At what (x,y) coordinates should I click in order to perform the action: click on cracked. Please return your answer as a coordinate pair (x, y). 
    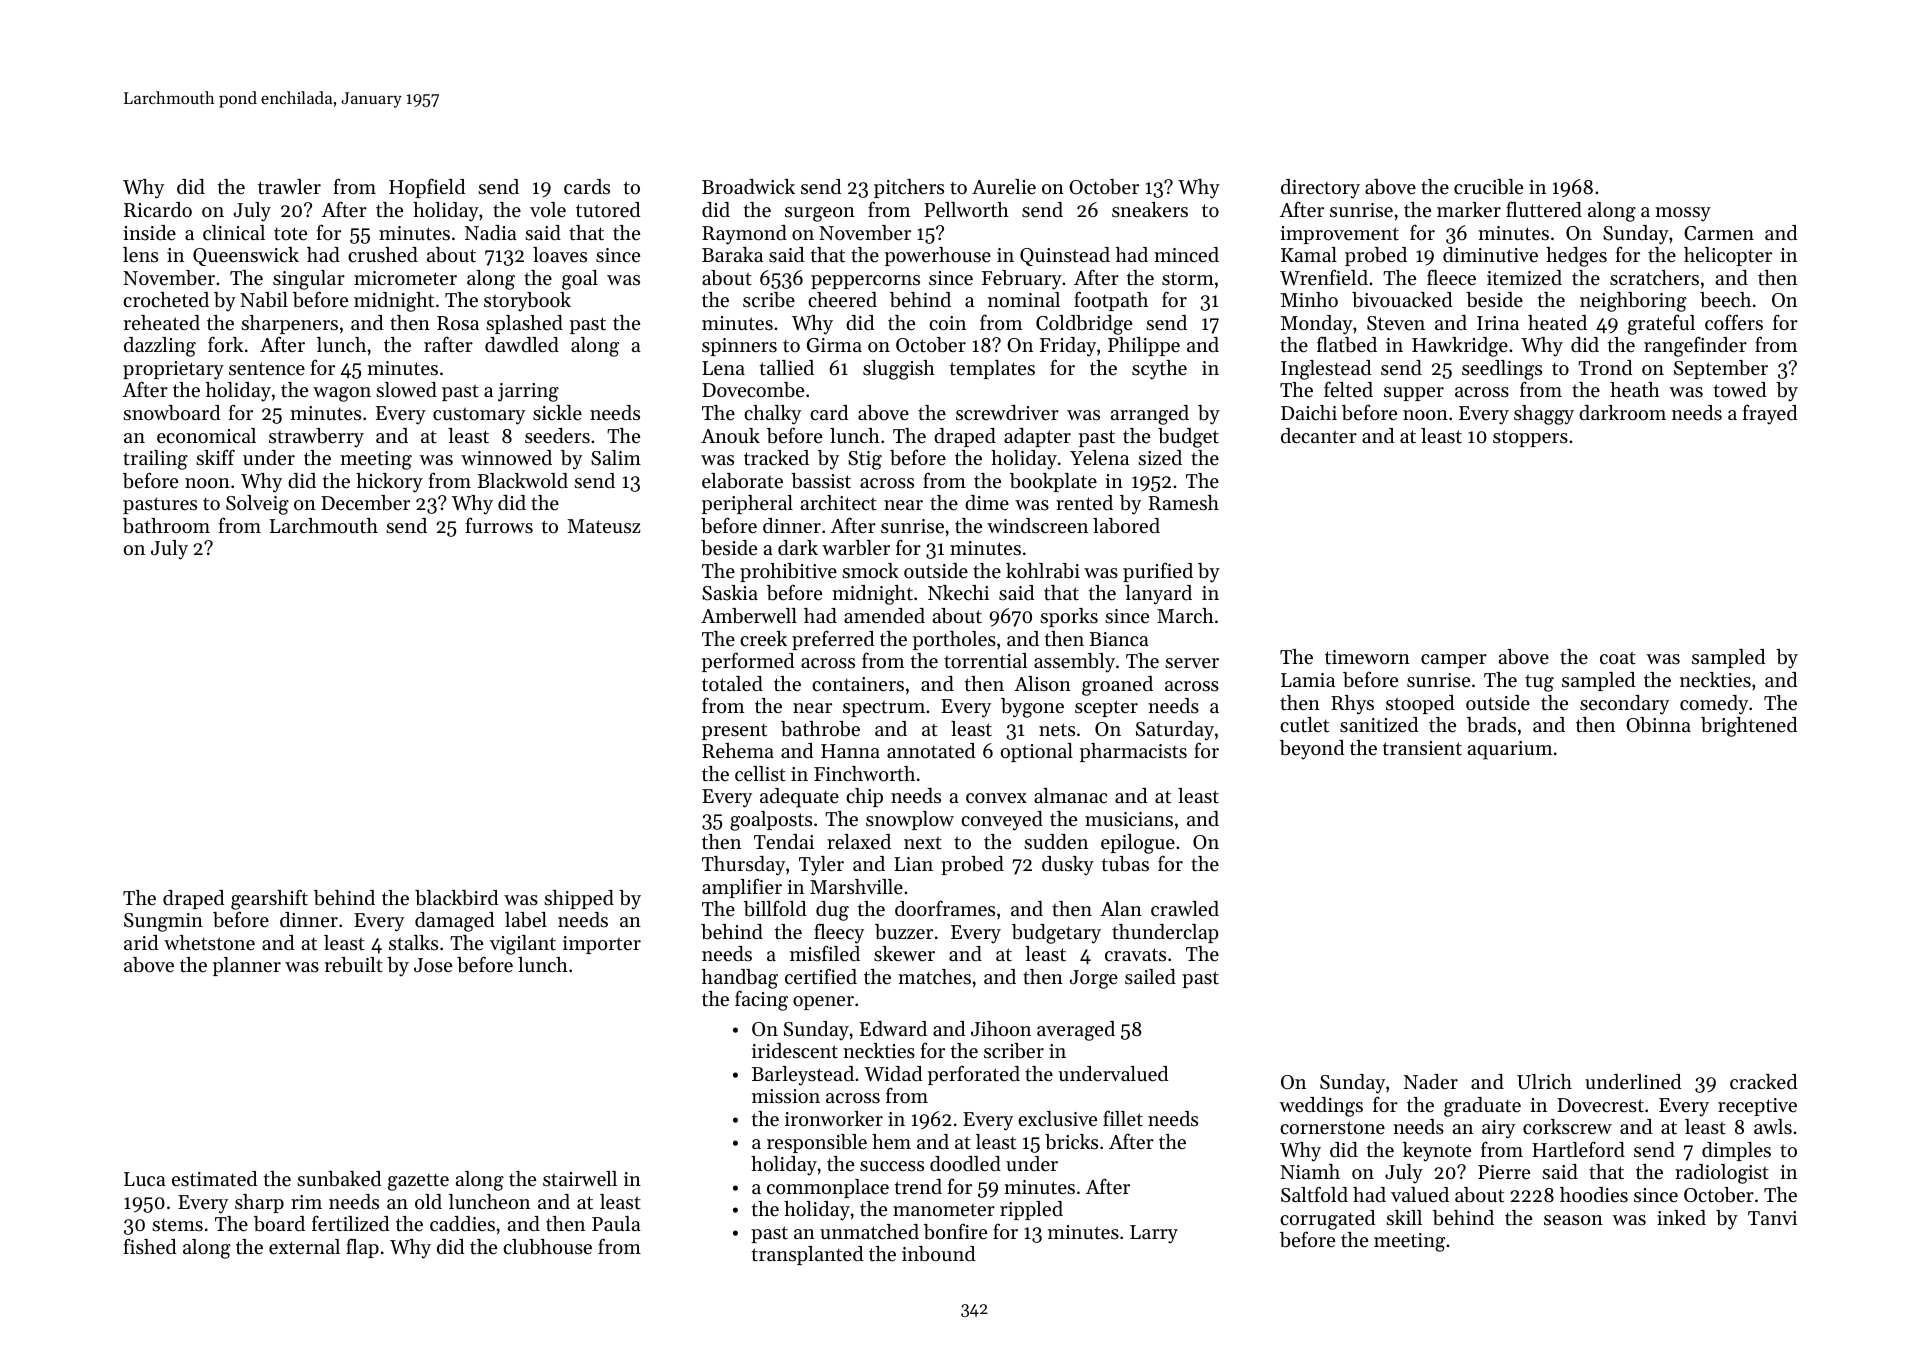
    Looking at the image, I should click on (1763, 1082).
